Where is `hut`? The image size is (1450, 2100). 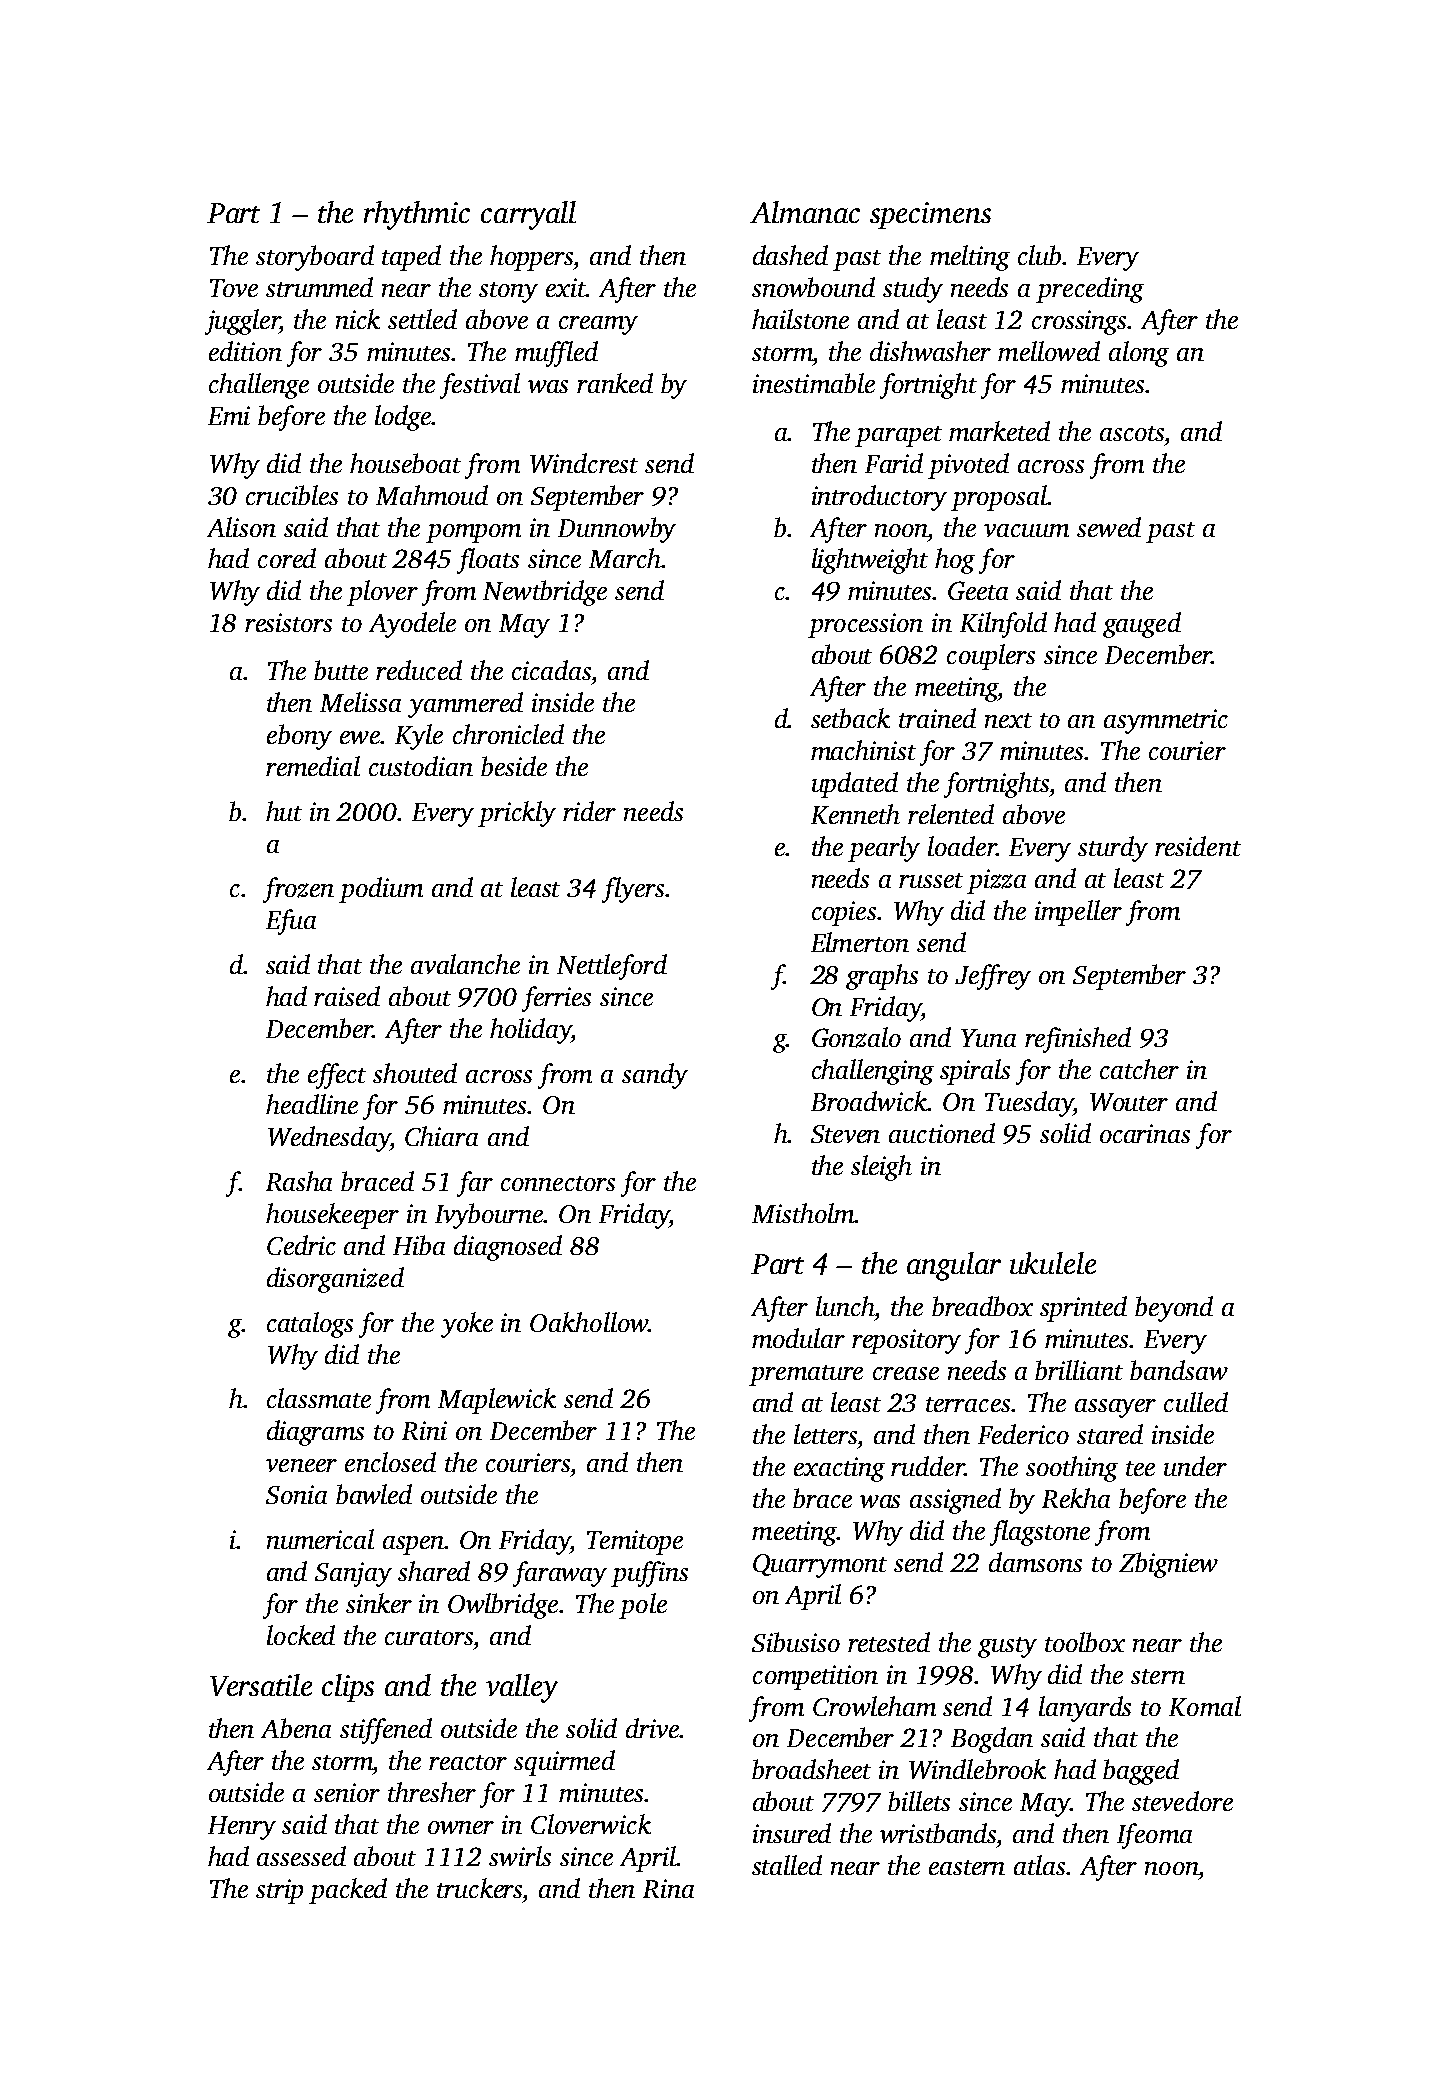 hut is located at coordinates (284, 811).
